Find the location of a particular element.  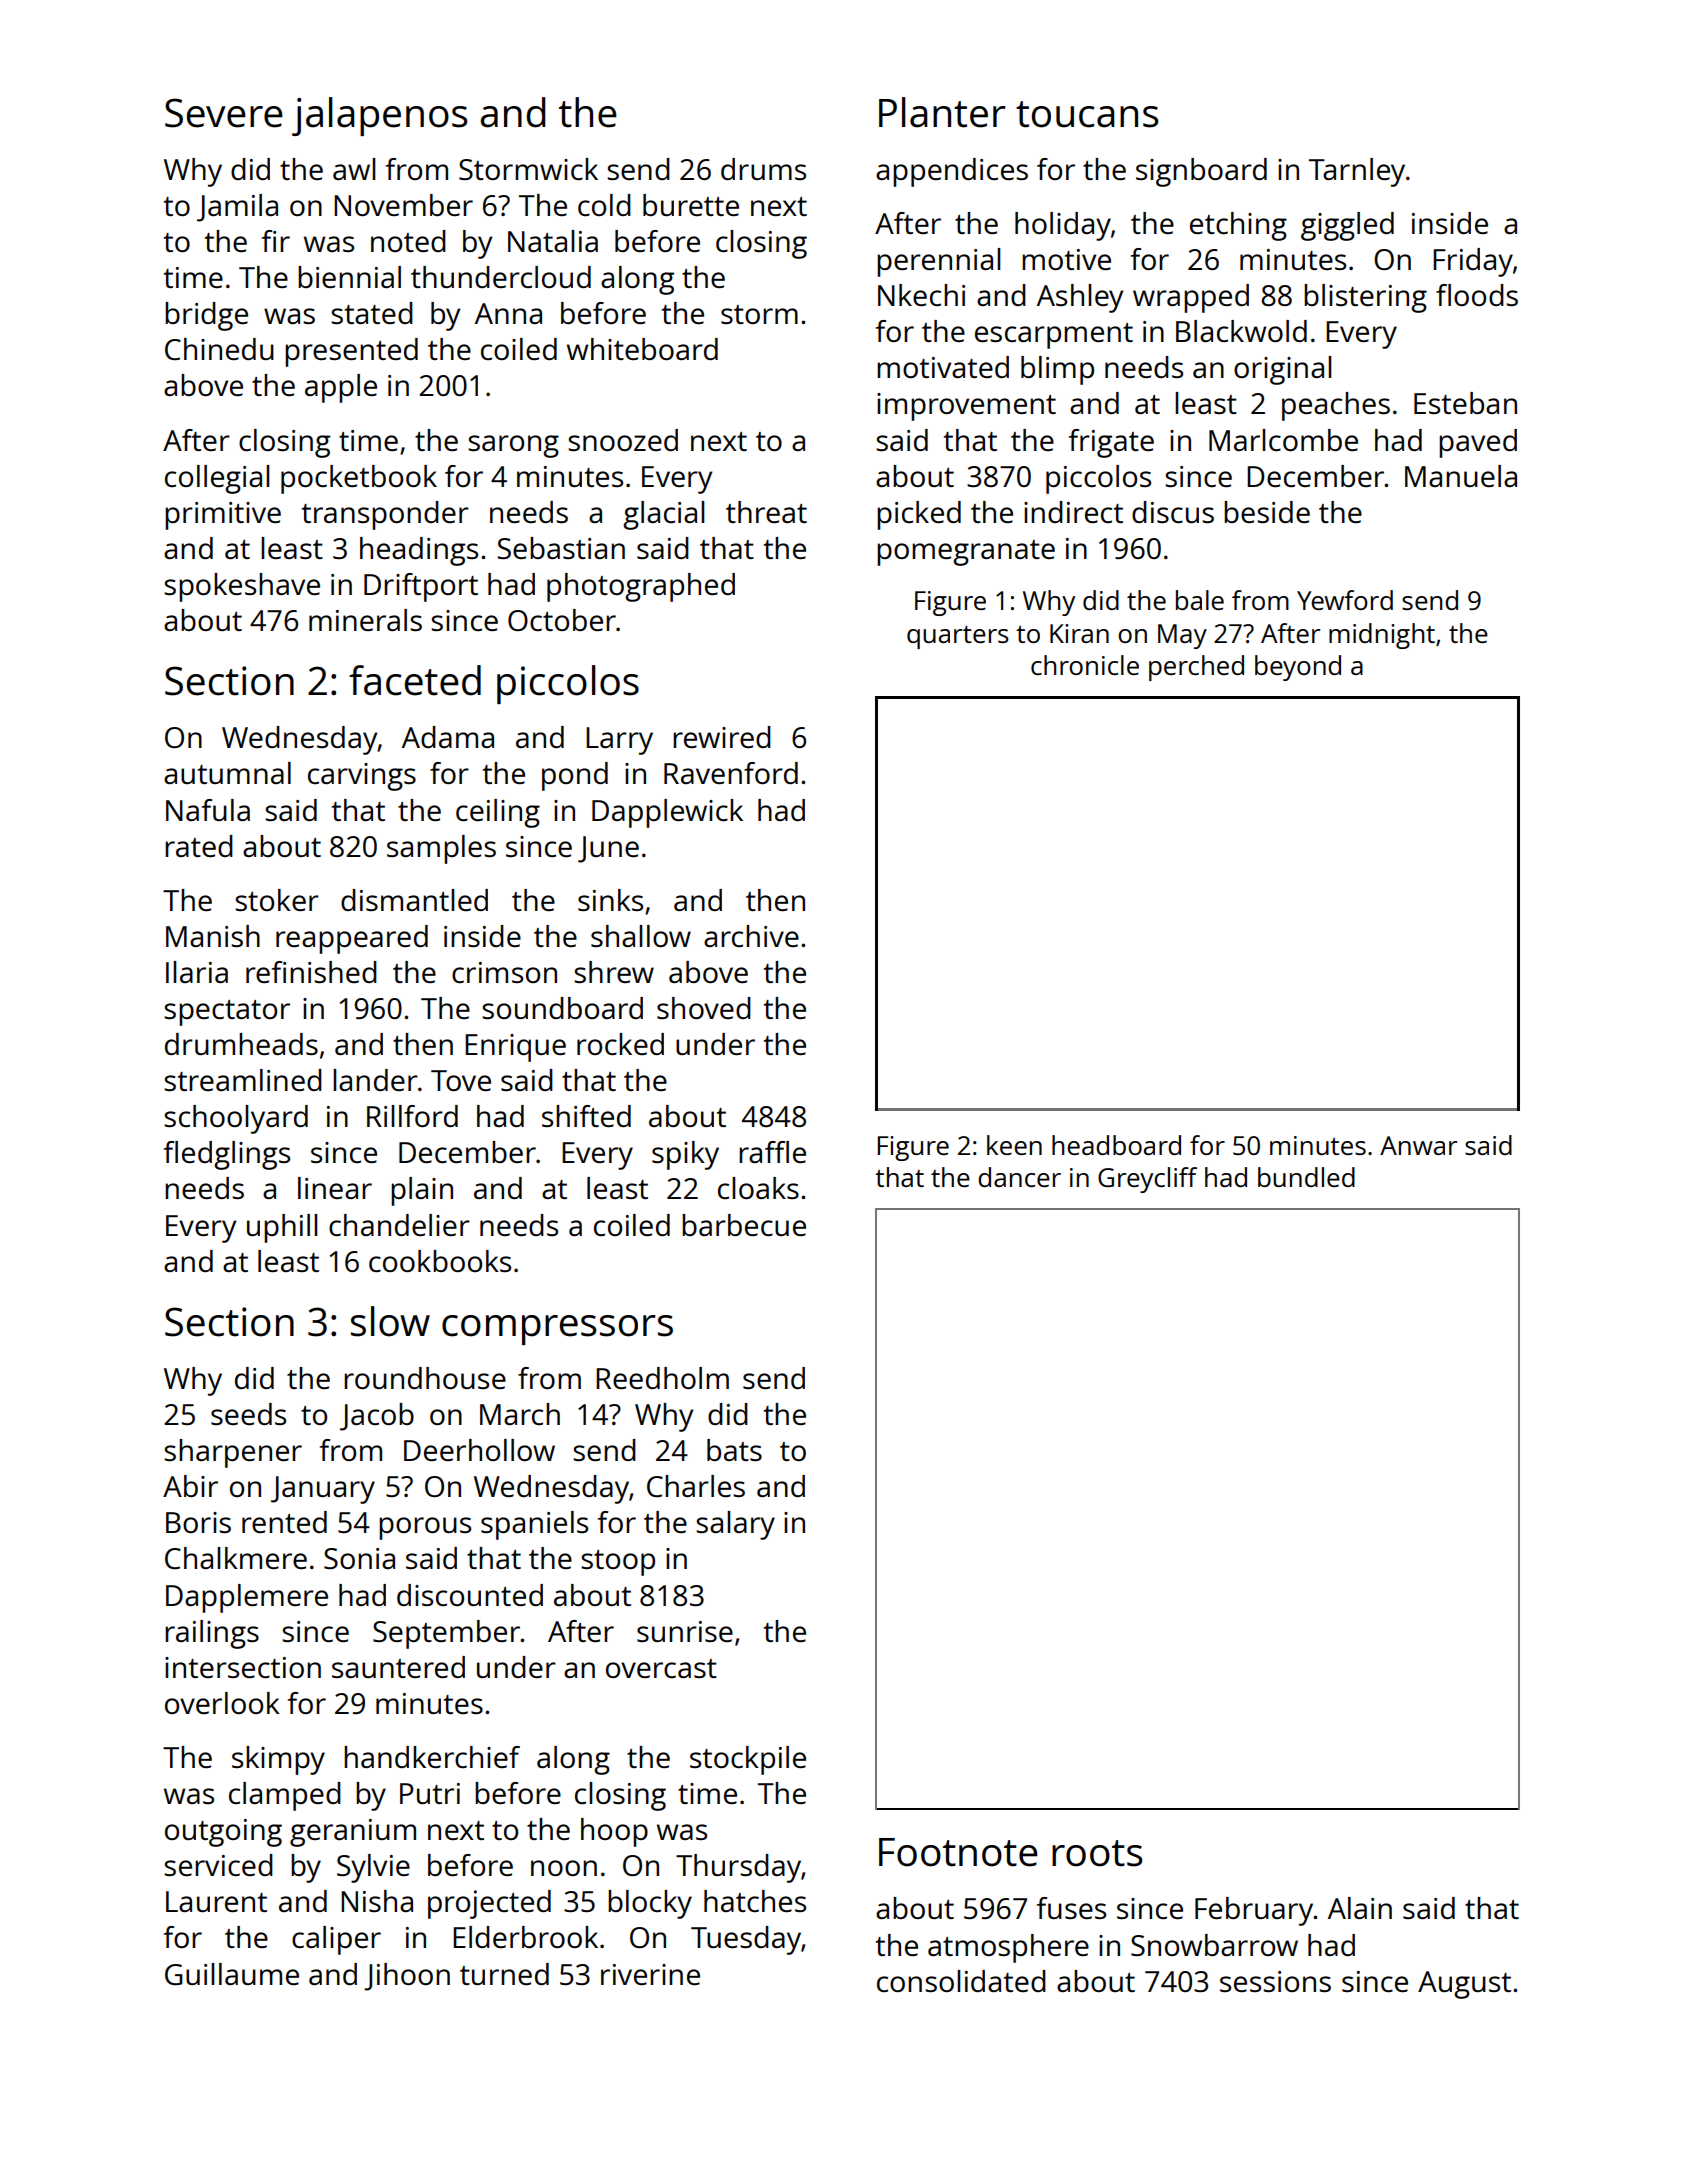

Anwar is located at coordinates (1418, 1145).
